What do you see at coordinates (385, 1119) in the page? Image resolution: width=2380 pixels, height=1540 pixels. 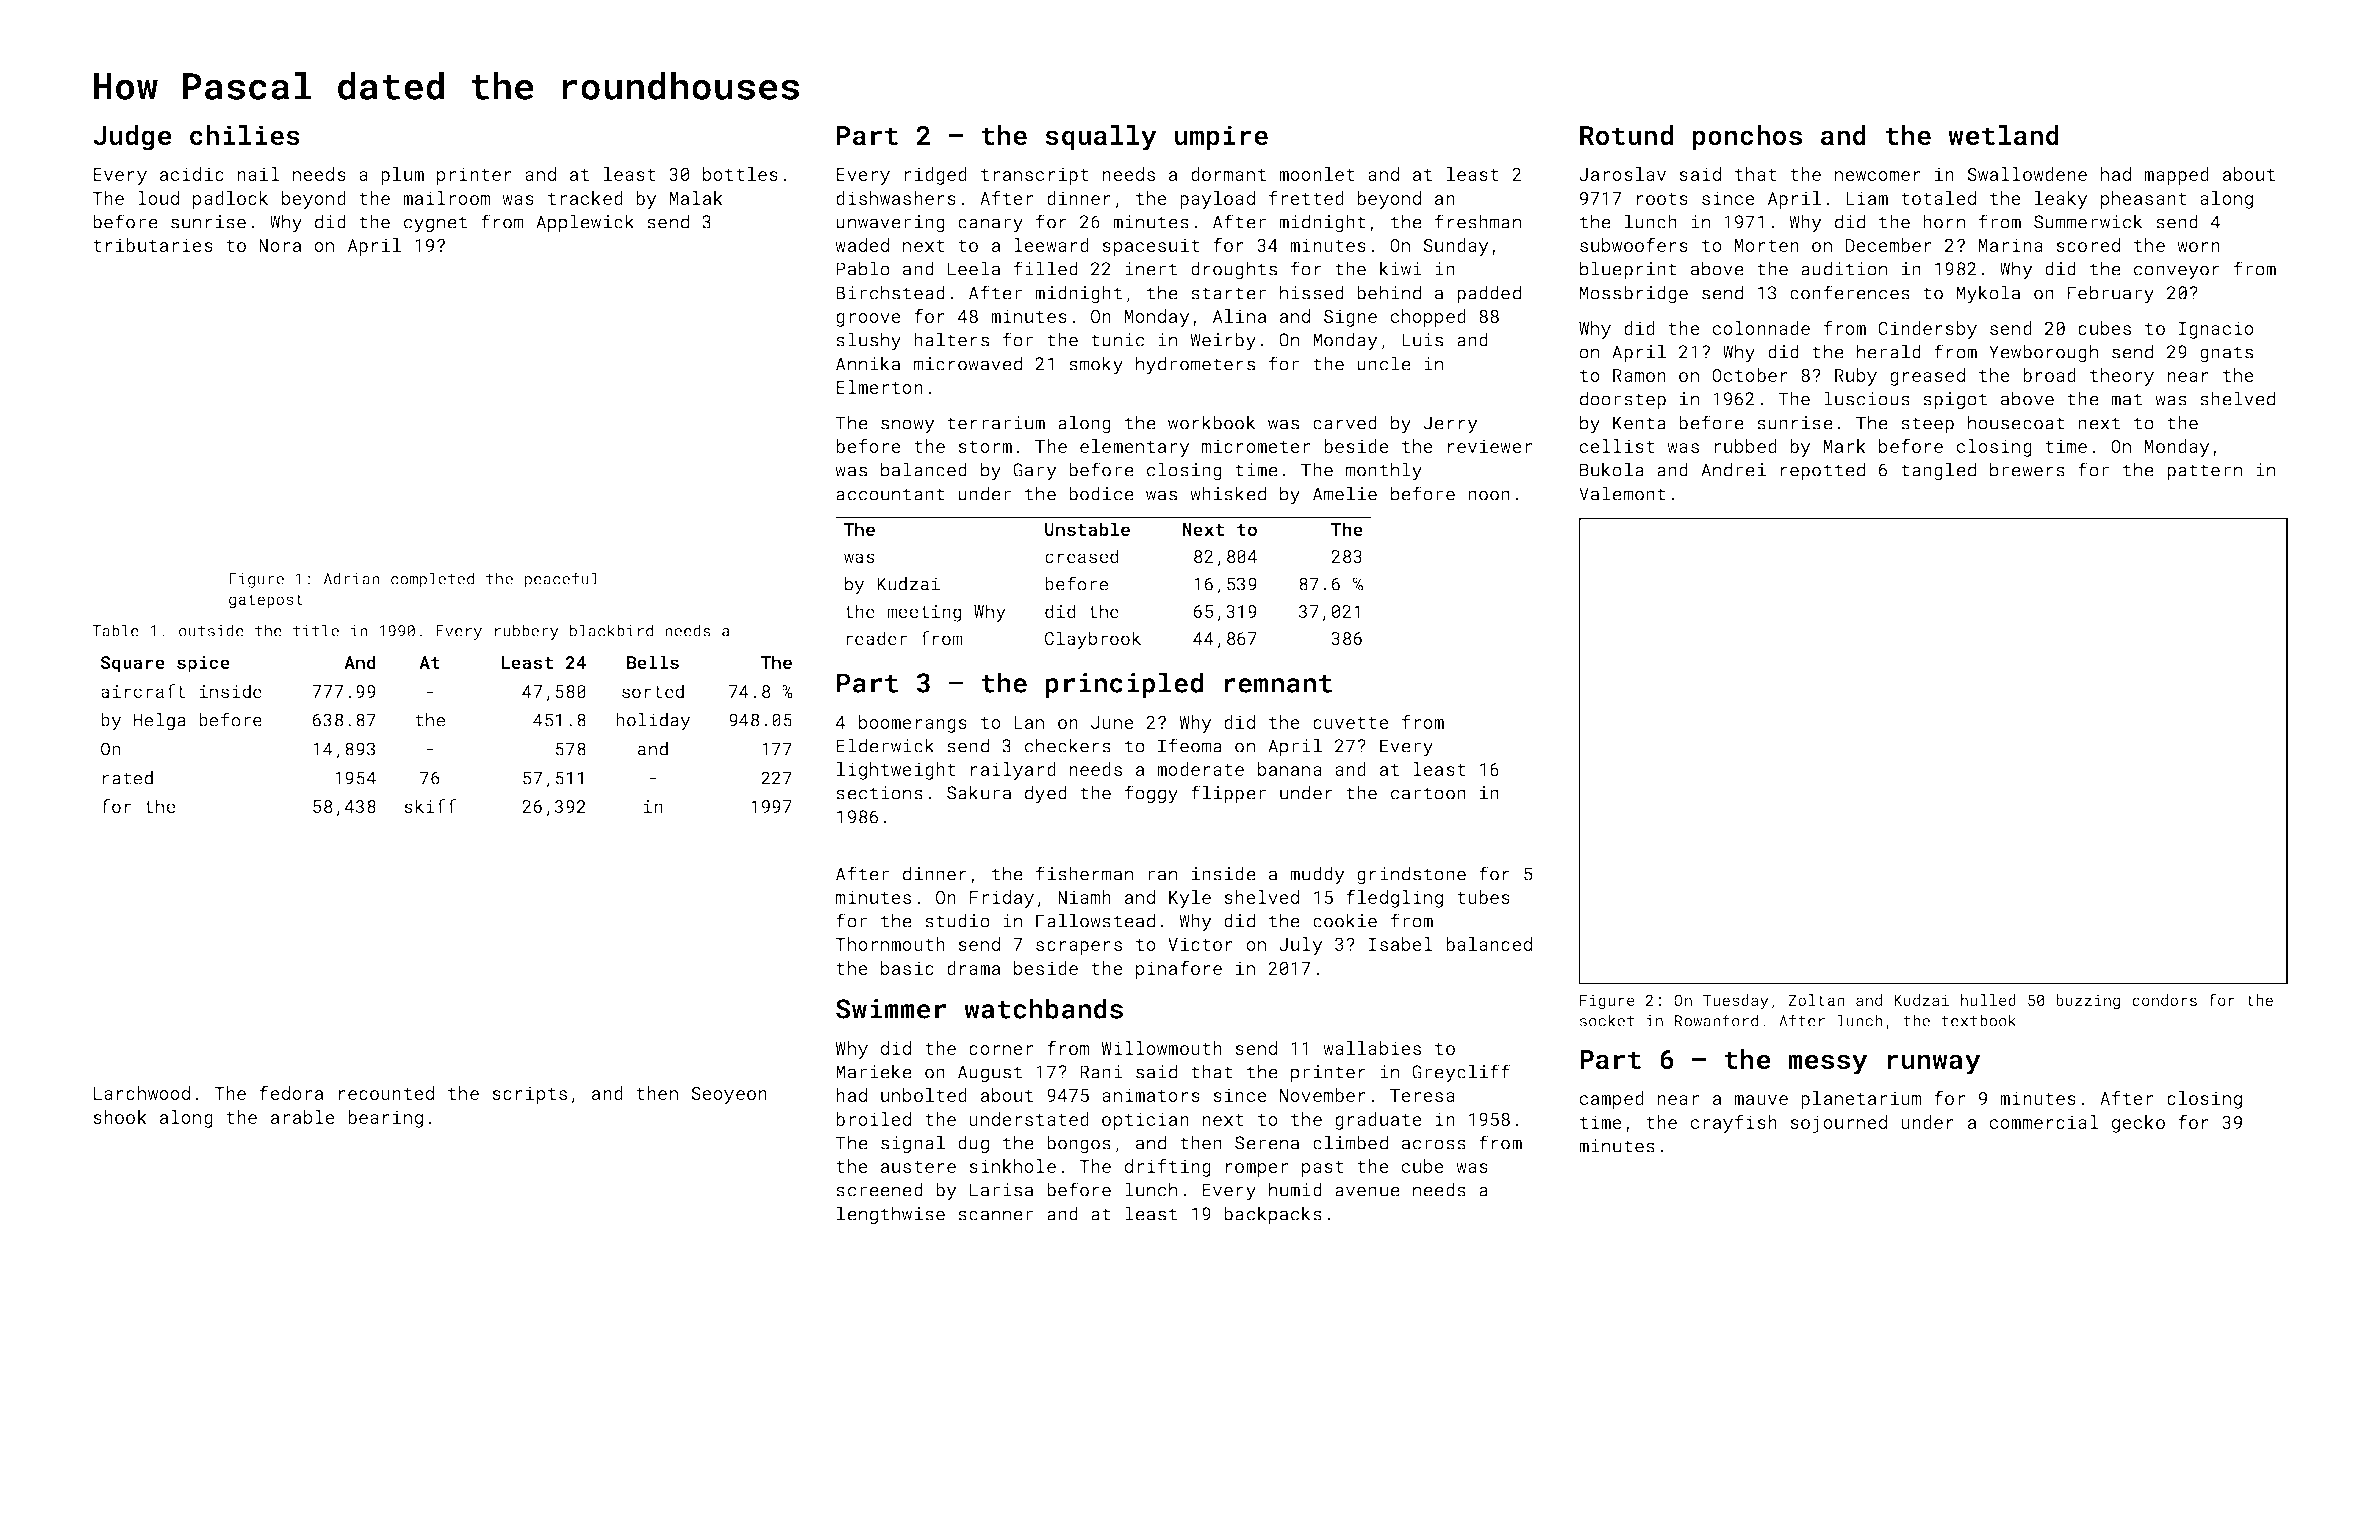 I see `bearing` at bounding box center [385, 1119].
